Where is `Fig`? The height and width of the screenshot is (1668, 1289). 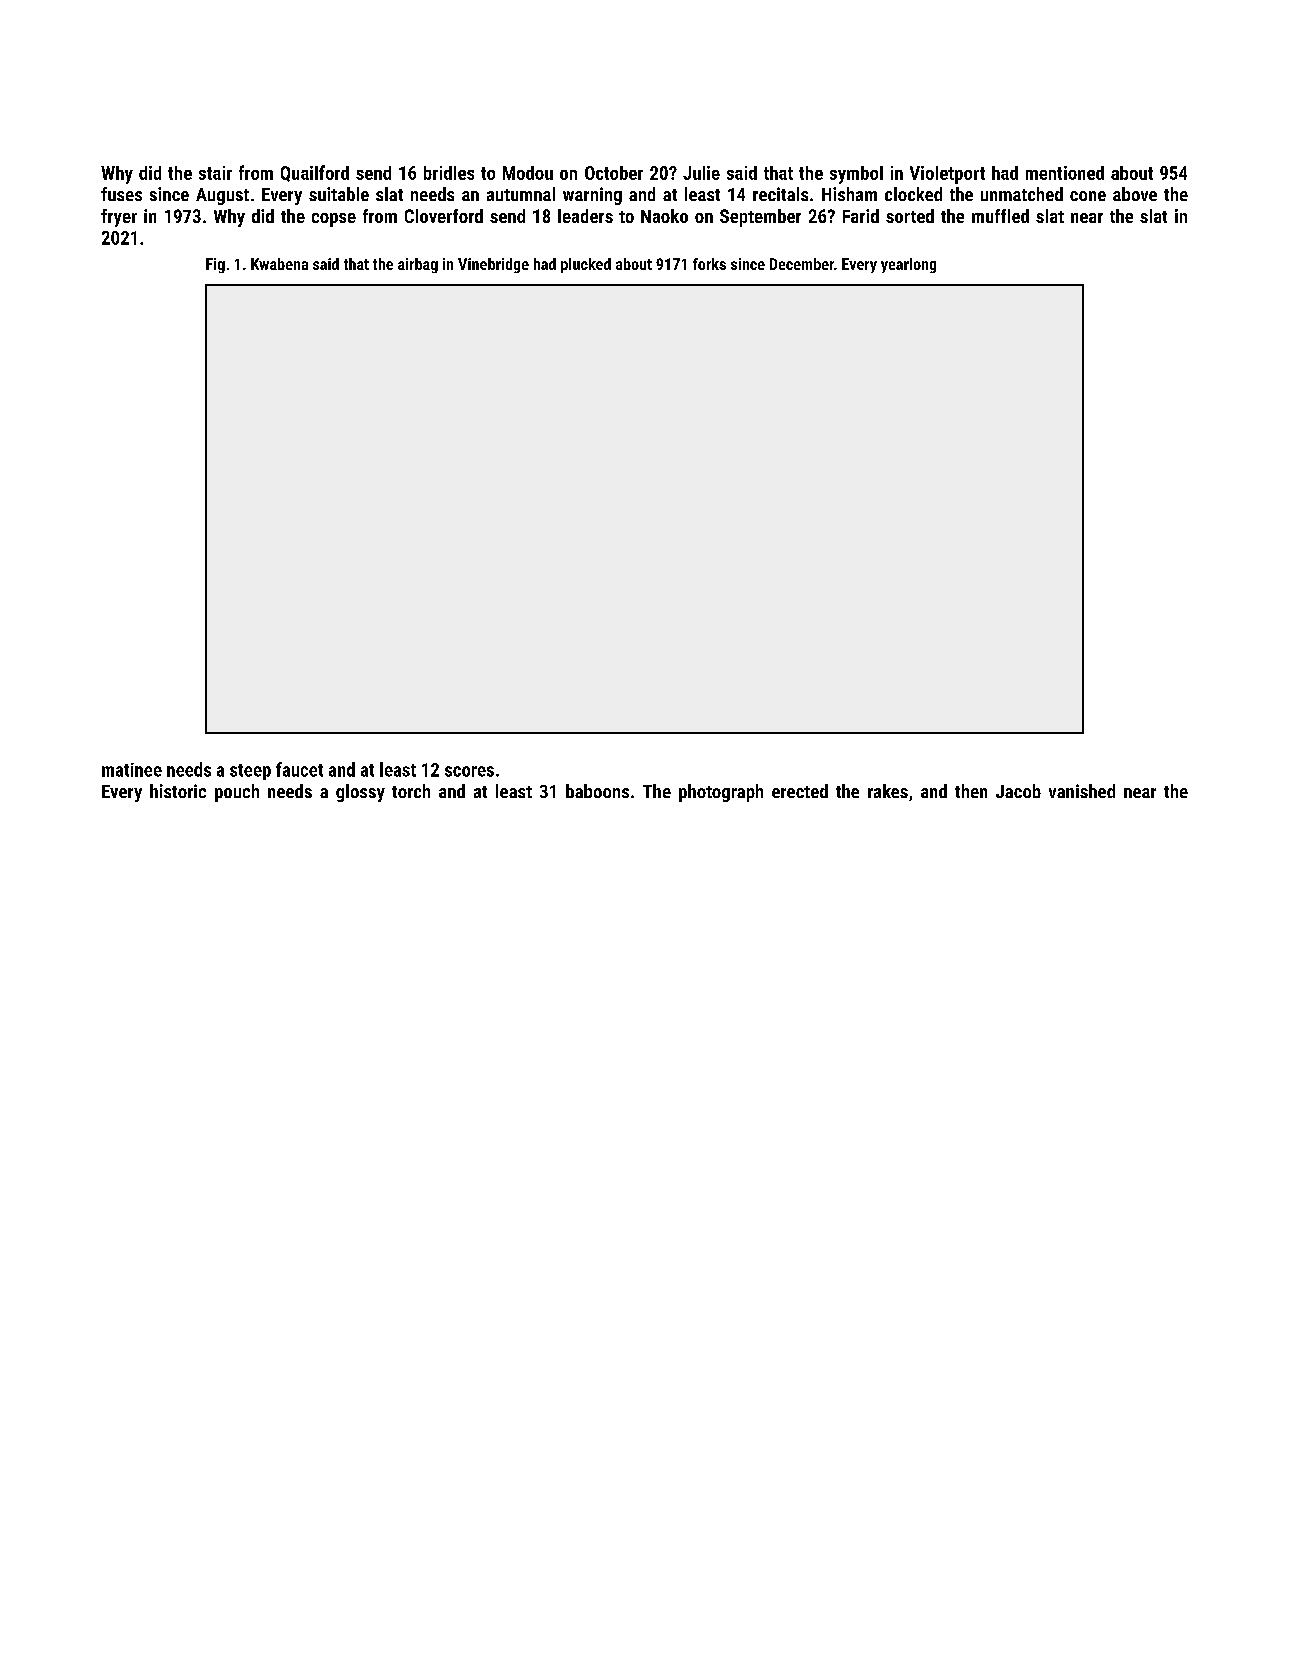 Fig is located at coordinates (215, 265).
